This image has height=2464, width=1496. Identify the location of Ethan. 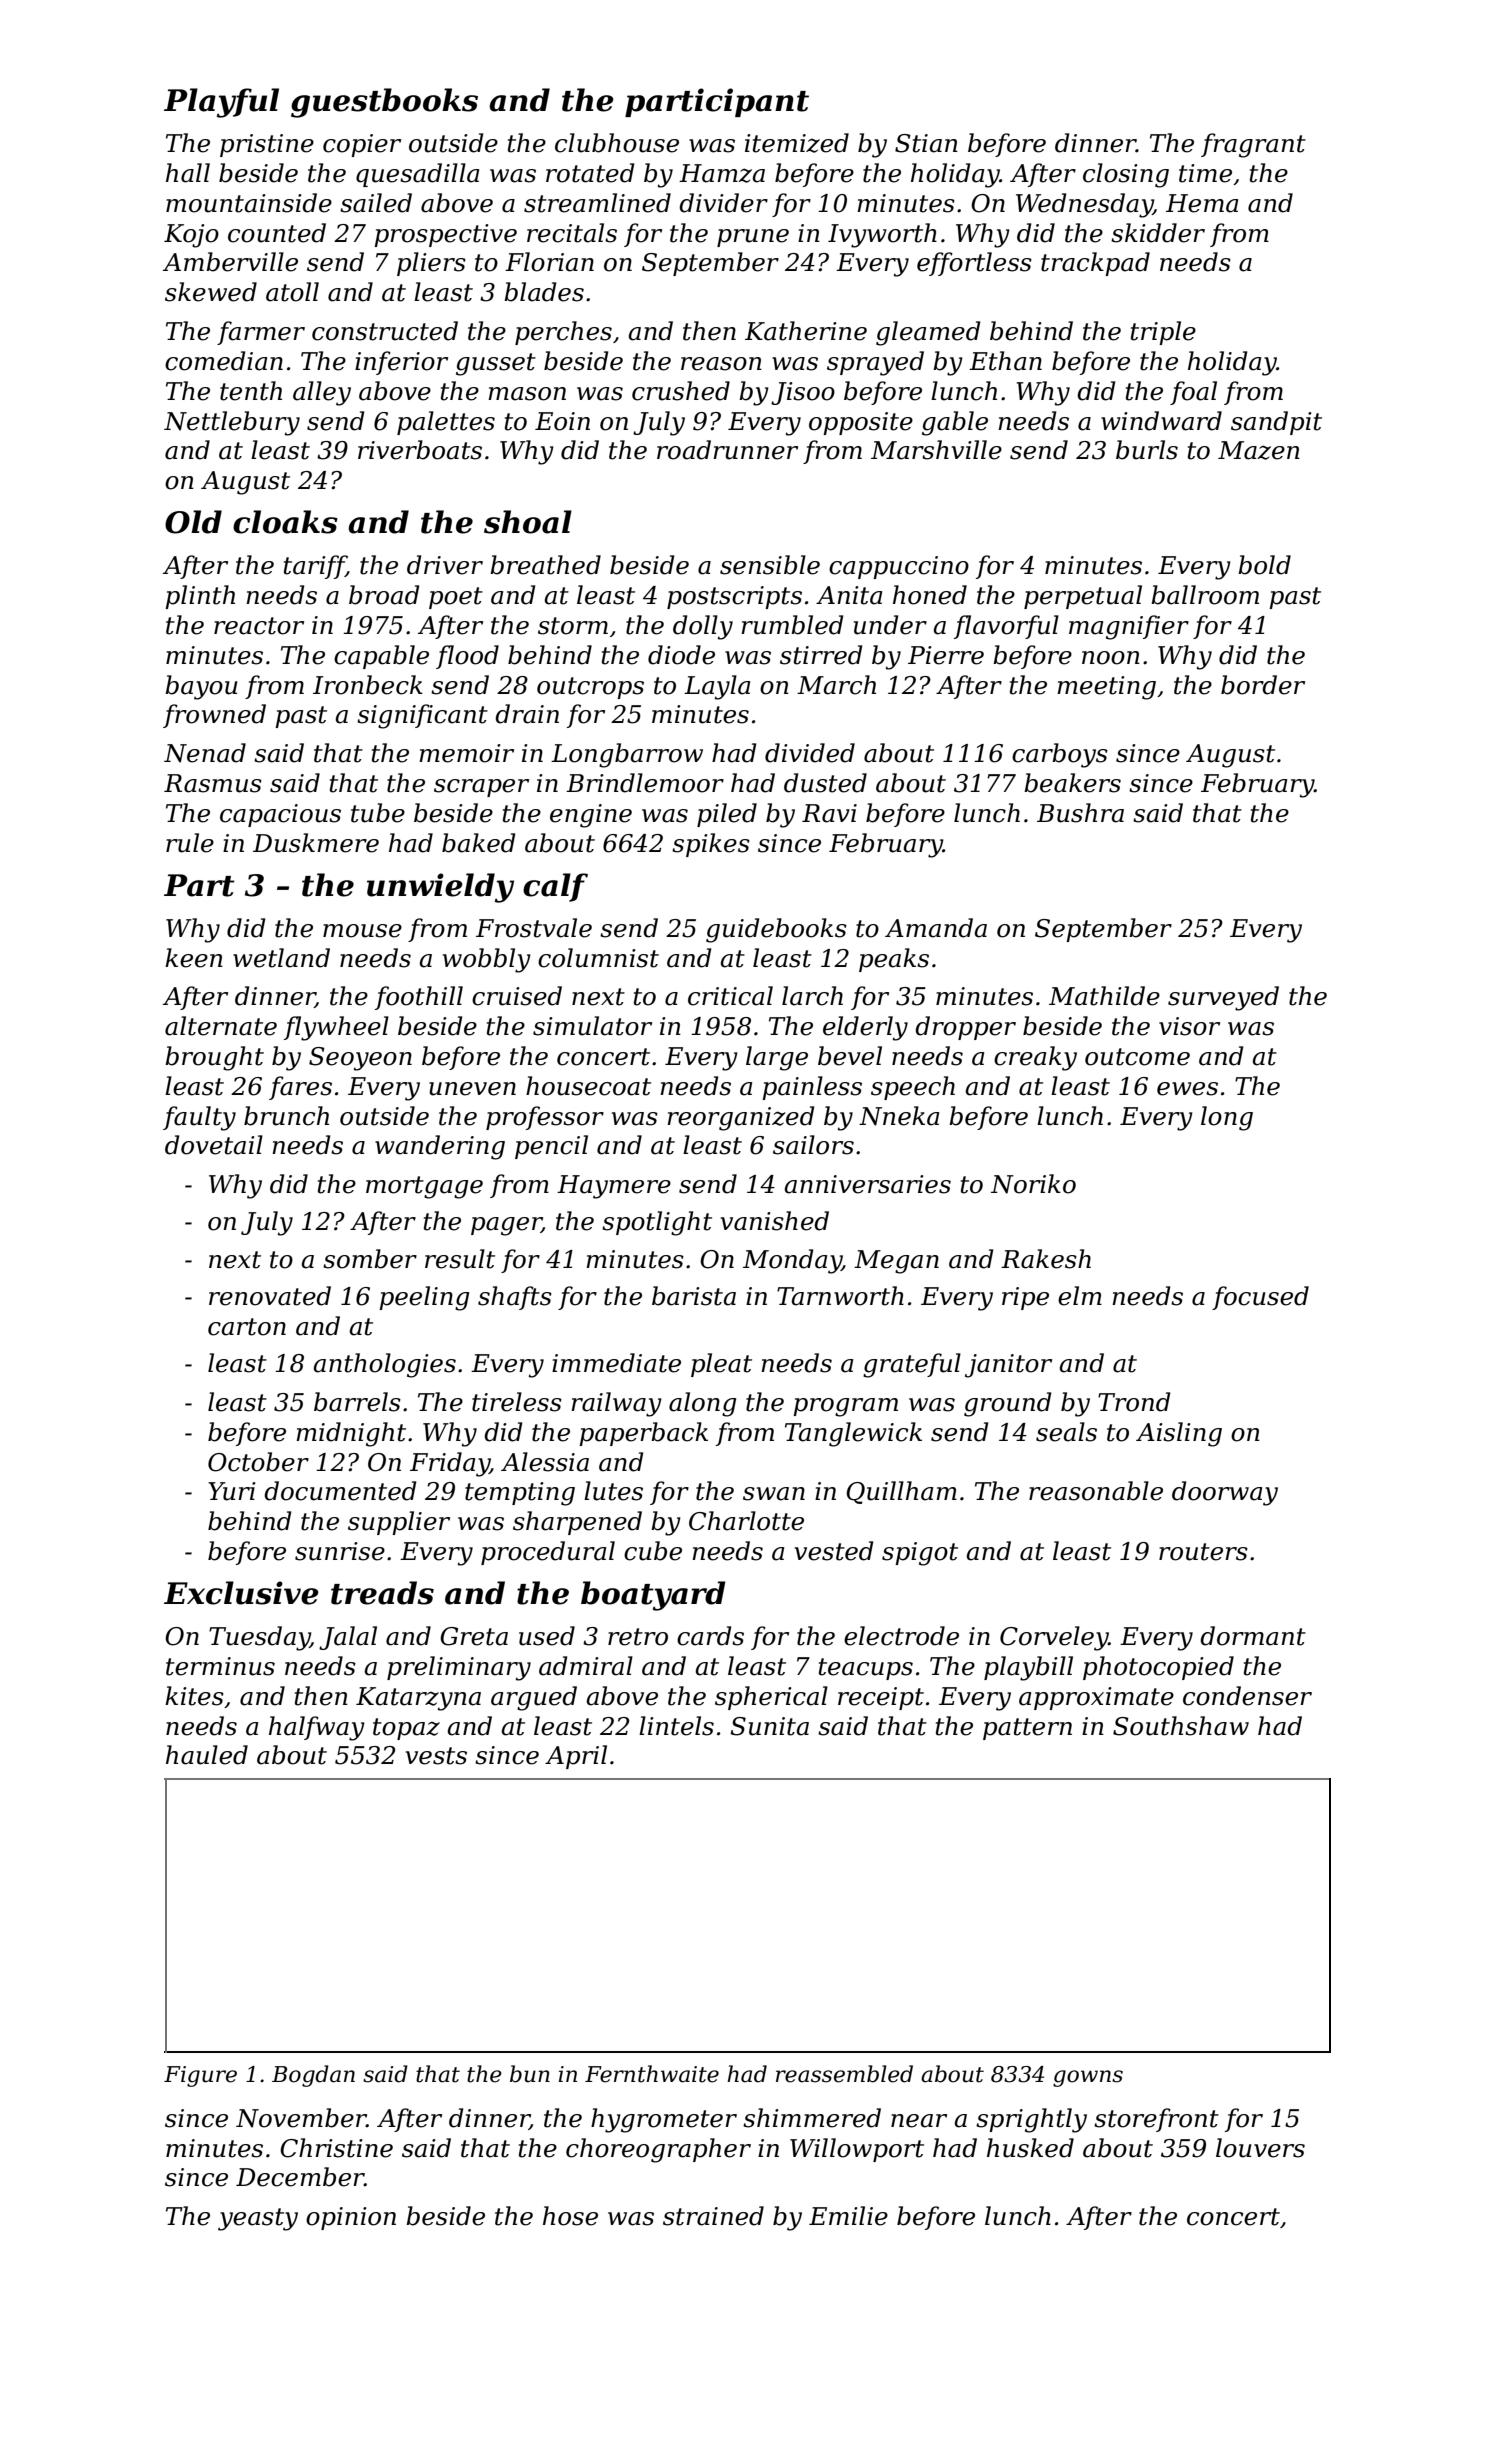
(1005, 361).
